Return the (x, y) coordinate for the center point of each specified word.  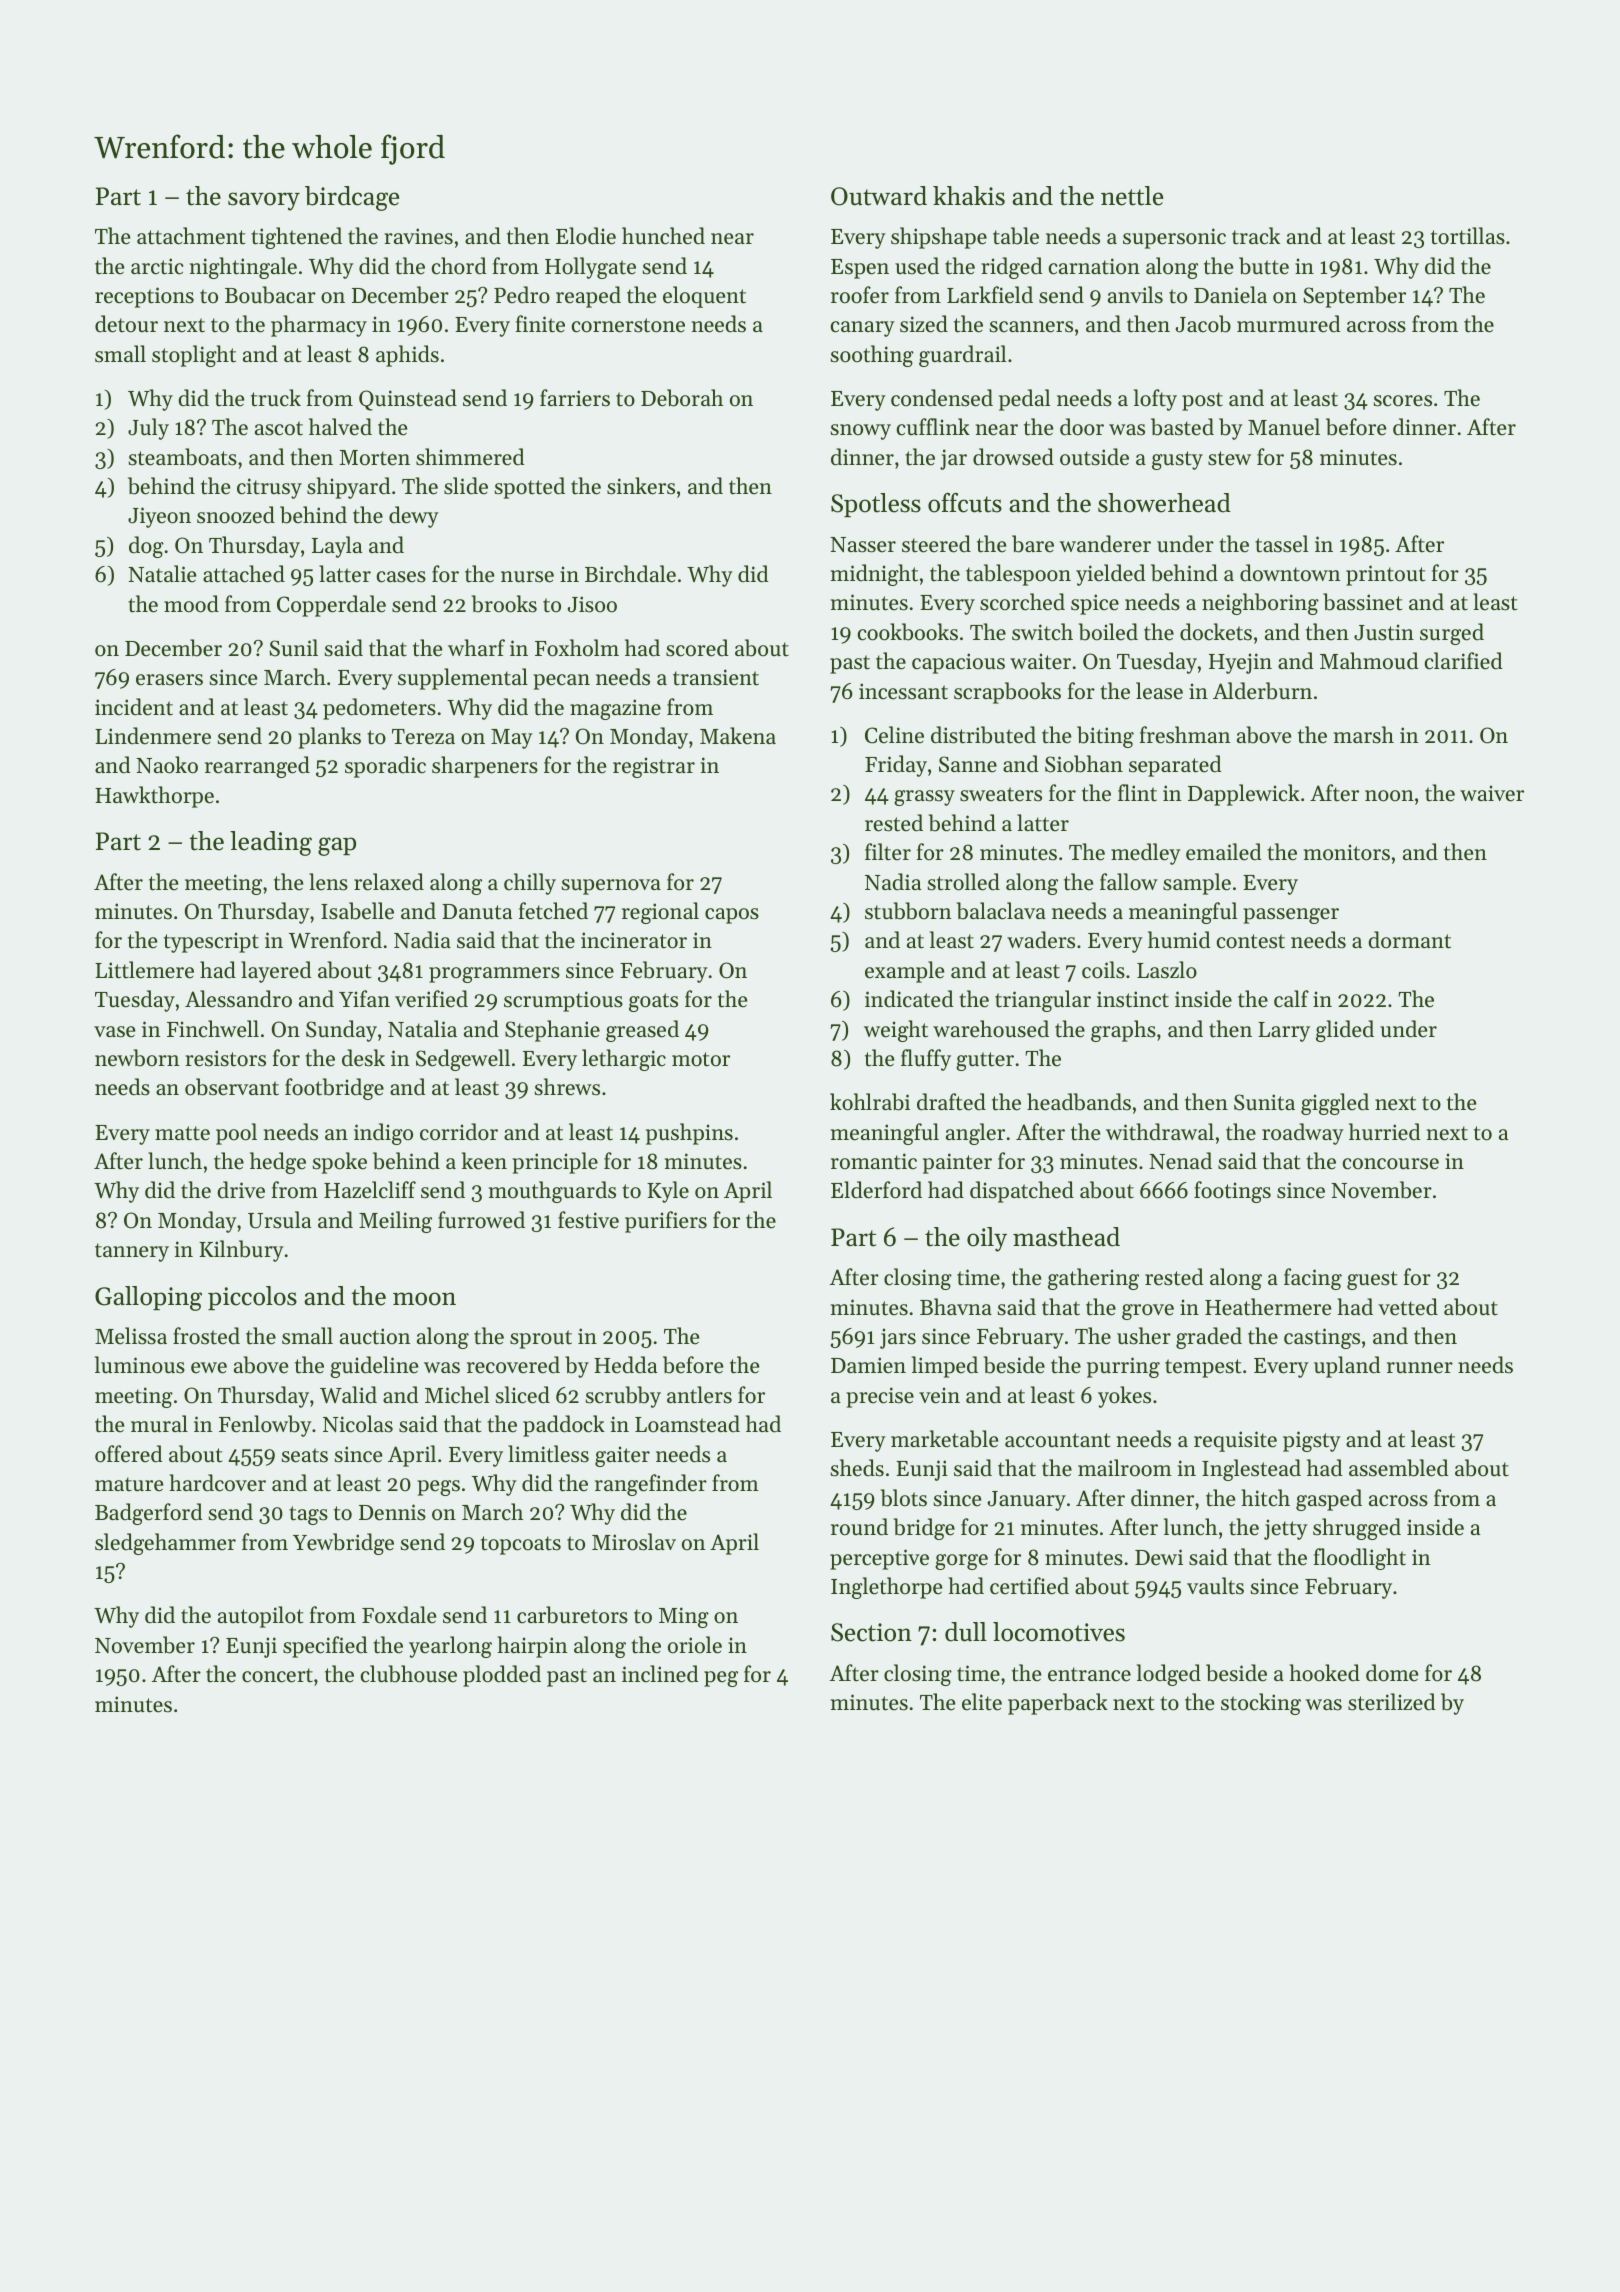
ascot (279, 428)
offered (129, 1454)
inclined (660, 1674)
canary (863, 329)
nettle (1132, 196)
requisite (1235, 1441)
